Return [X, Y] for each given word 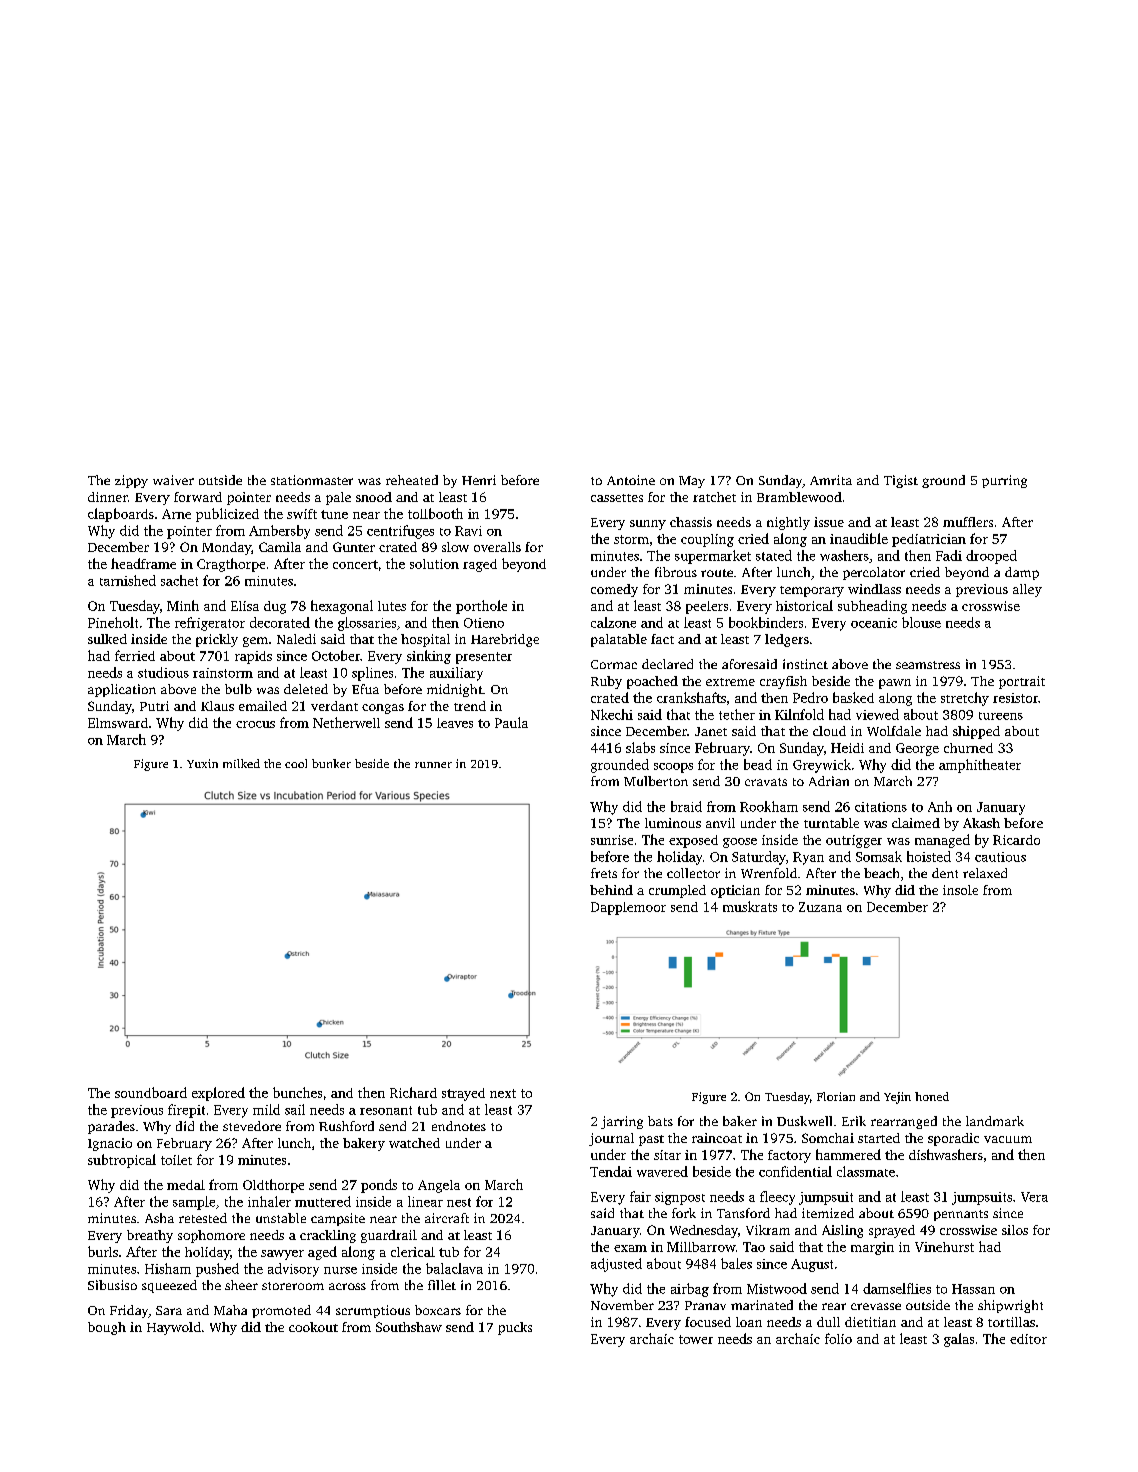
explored [218, 1094]
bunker [331, 763]
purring [1004, 481]
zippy [131, 481]
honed [932, 1096]
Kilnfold [799, 714]
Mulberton [656, 781]
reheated [412, 480]
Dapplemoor [628, 908]
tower [696, 1339]
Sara [169, 1310]
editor [1028, 1339]
